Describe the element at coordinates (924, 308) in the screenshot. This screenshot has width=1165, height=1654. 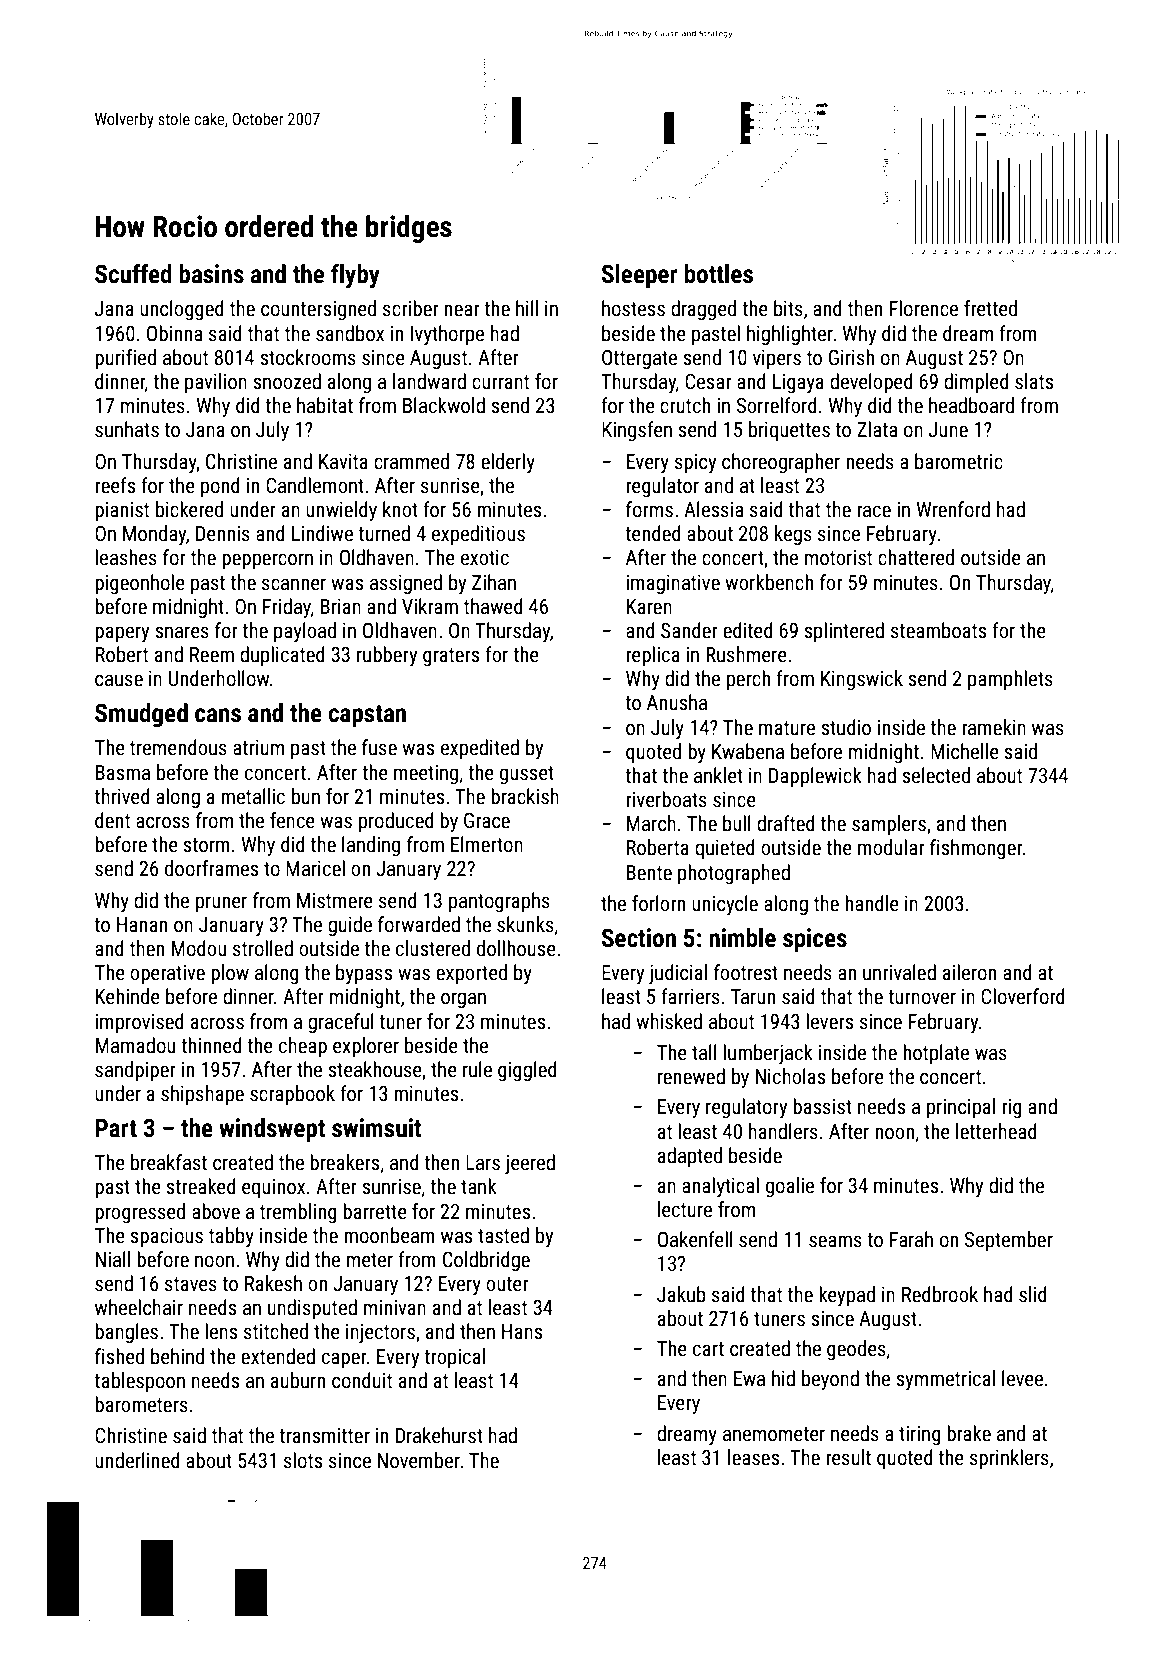
I see `Florence` at that location.
